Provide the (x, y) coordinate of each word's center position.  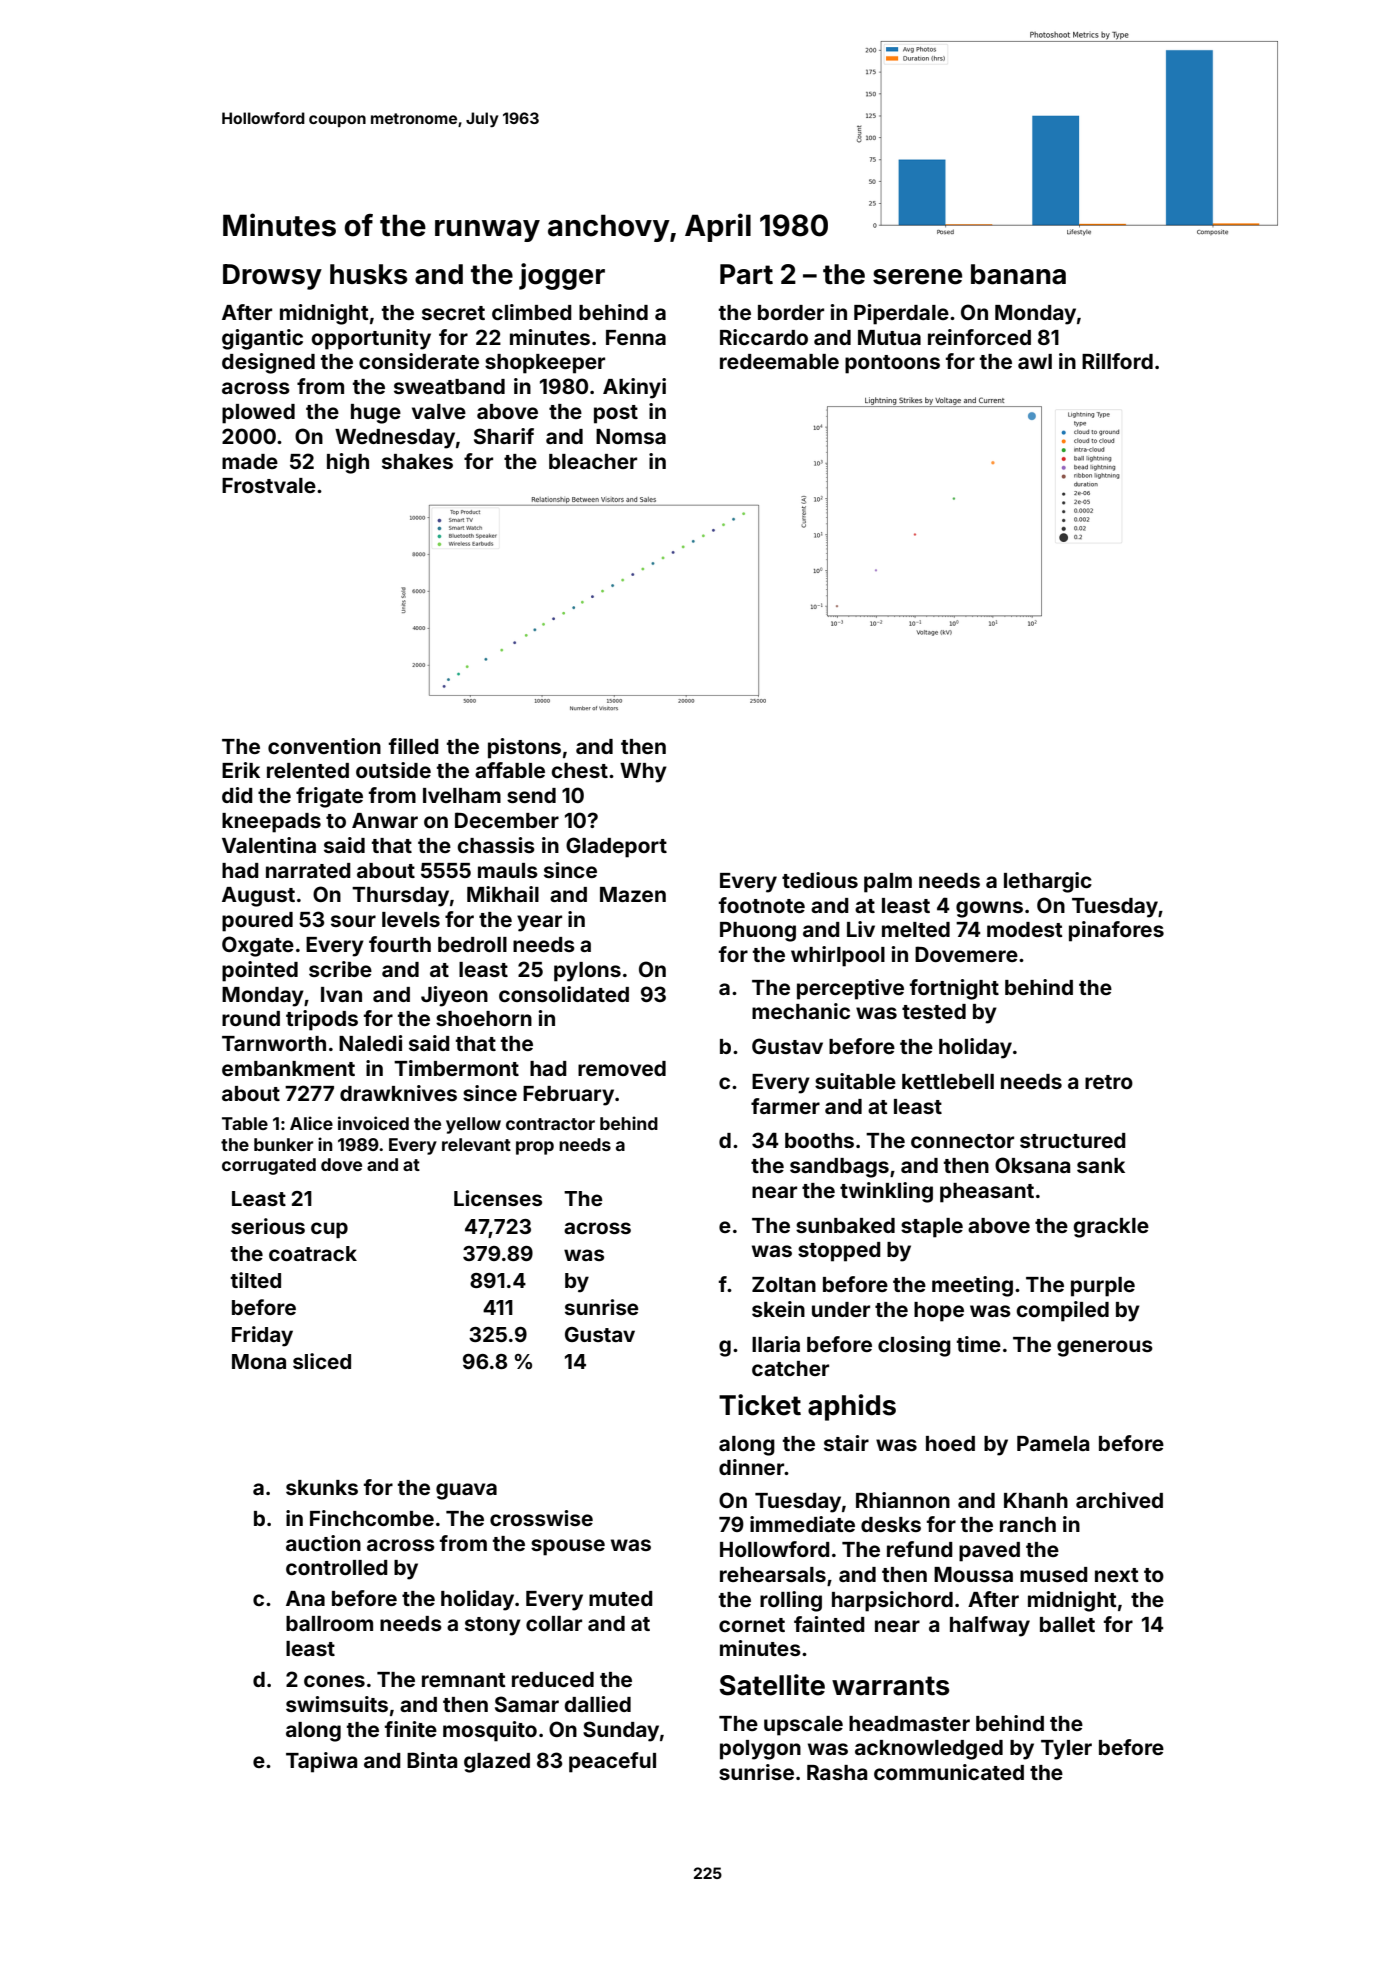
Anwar (385, 820)
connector (962, 1141)
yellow (473, 1125)
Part (746, 274)
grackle (1111, 1228)
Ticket (760, 1405)
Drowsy (272, 277)
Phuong (758, 932)
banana (1018, 274)
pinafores (1116, 931)
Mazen (633, 894)
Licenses (498, 1198)
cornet (752, 1625)
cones (334, 1681)
